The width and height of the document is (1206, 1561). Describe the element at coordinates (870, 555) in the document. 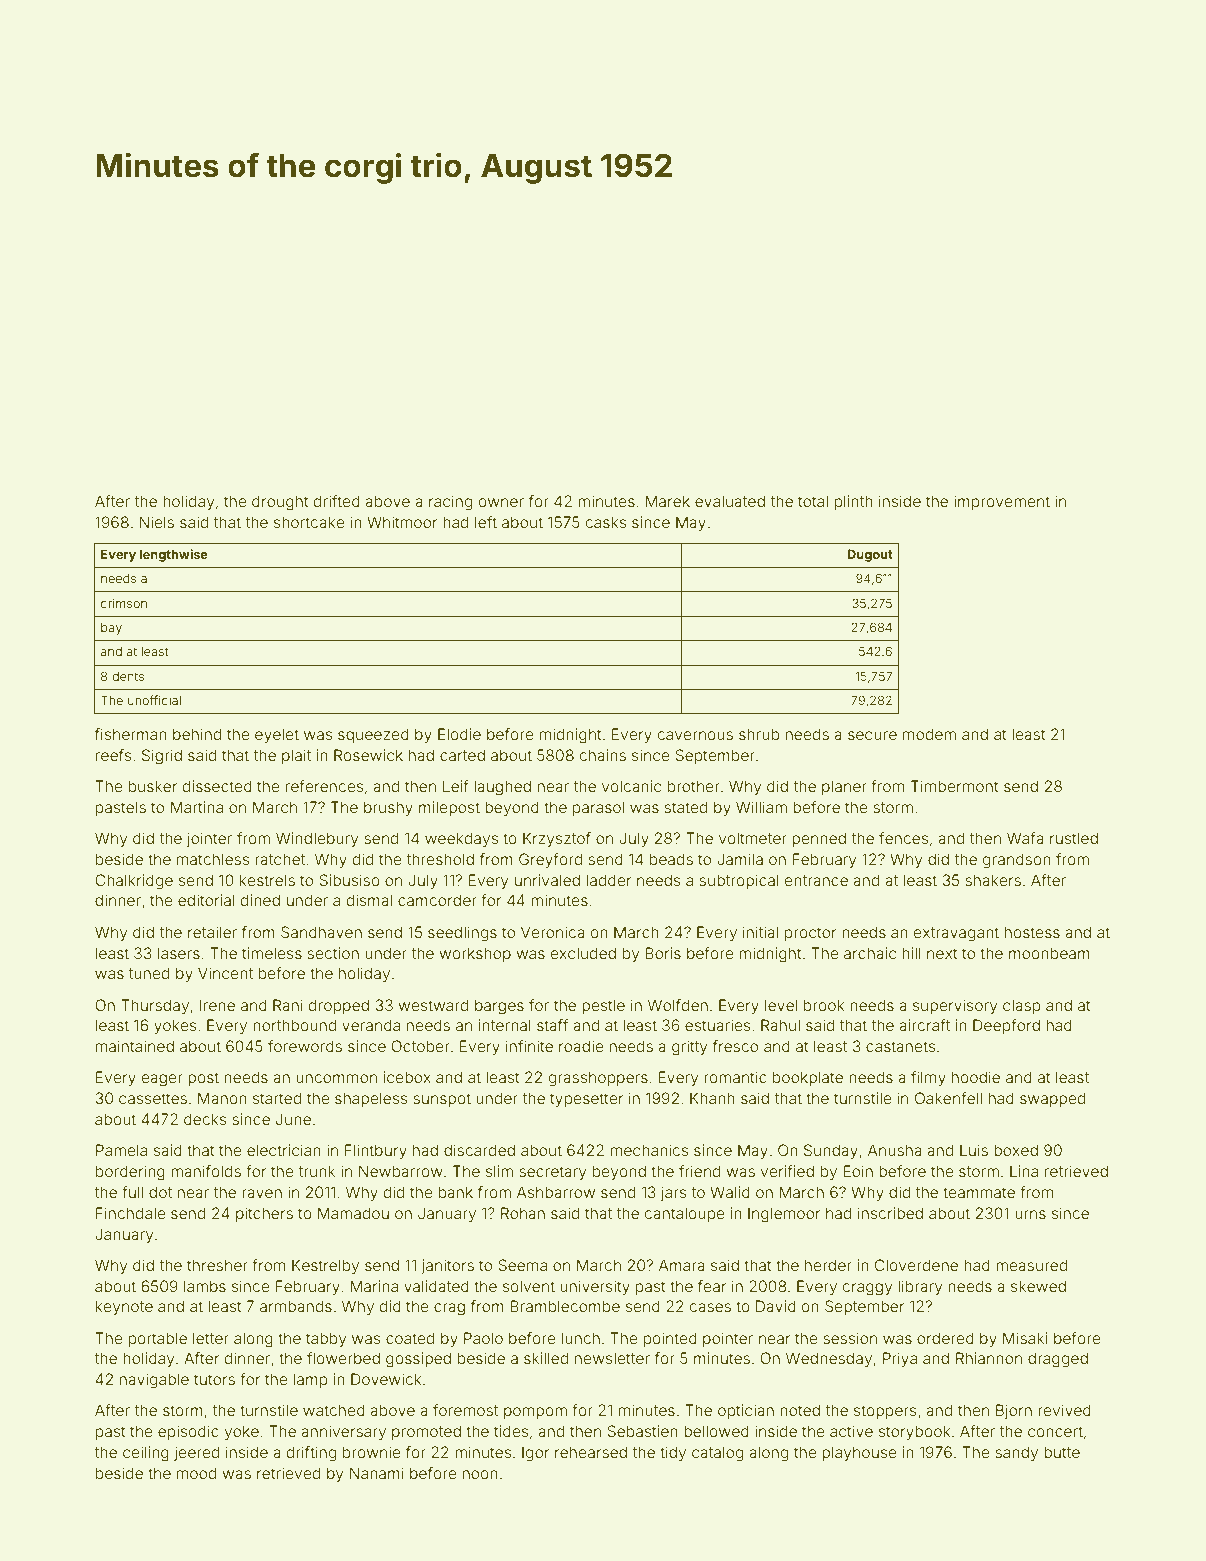

I see `Dugout` at that location.
